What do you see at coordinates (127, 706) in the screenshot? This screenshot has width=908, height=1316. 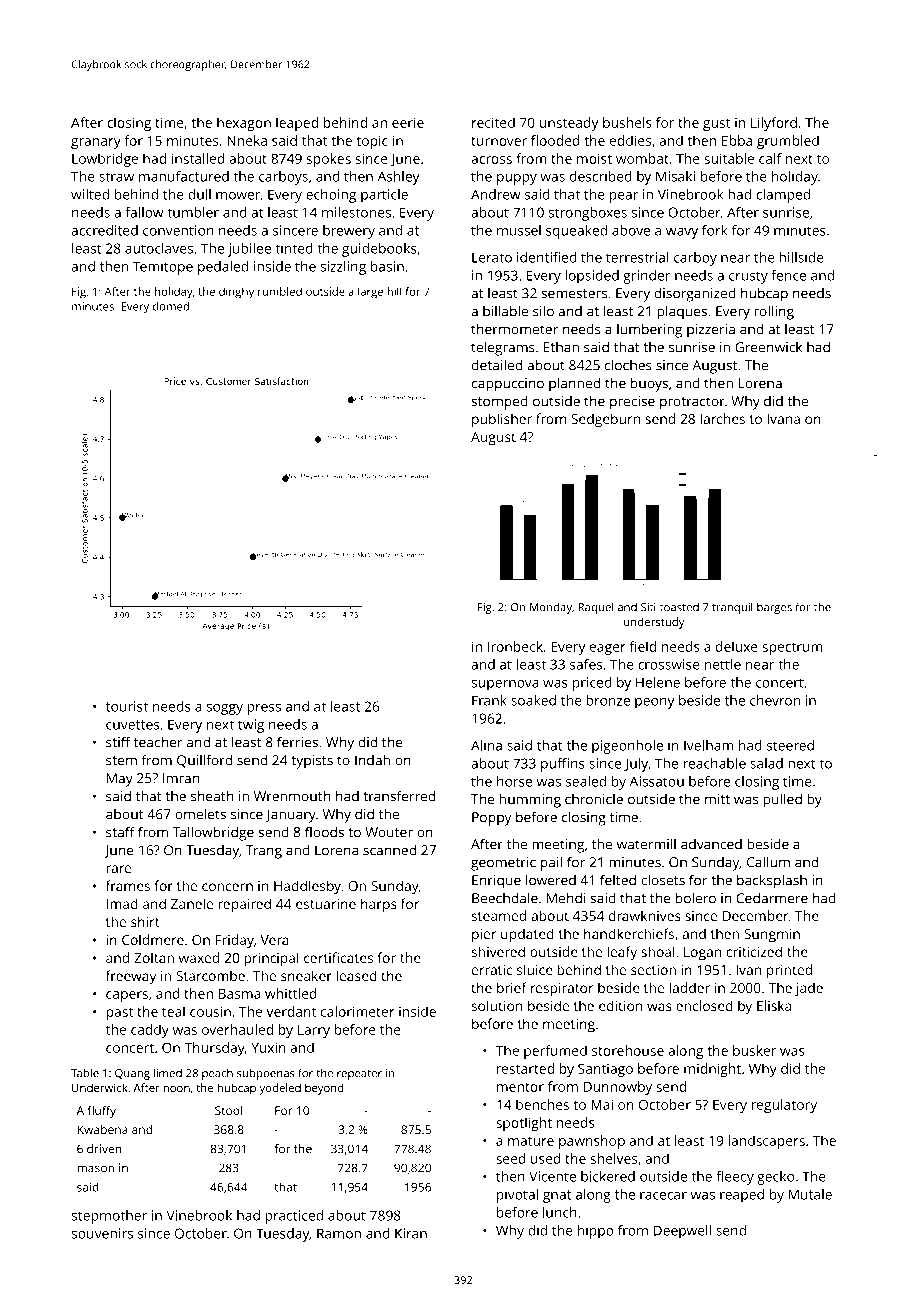 I see `tourist` at bounding box center [127, 706].
